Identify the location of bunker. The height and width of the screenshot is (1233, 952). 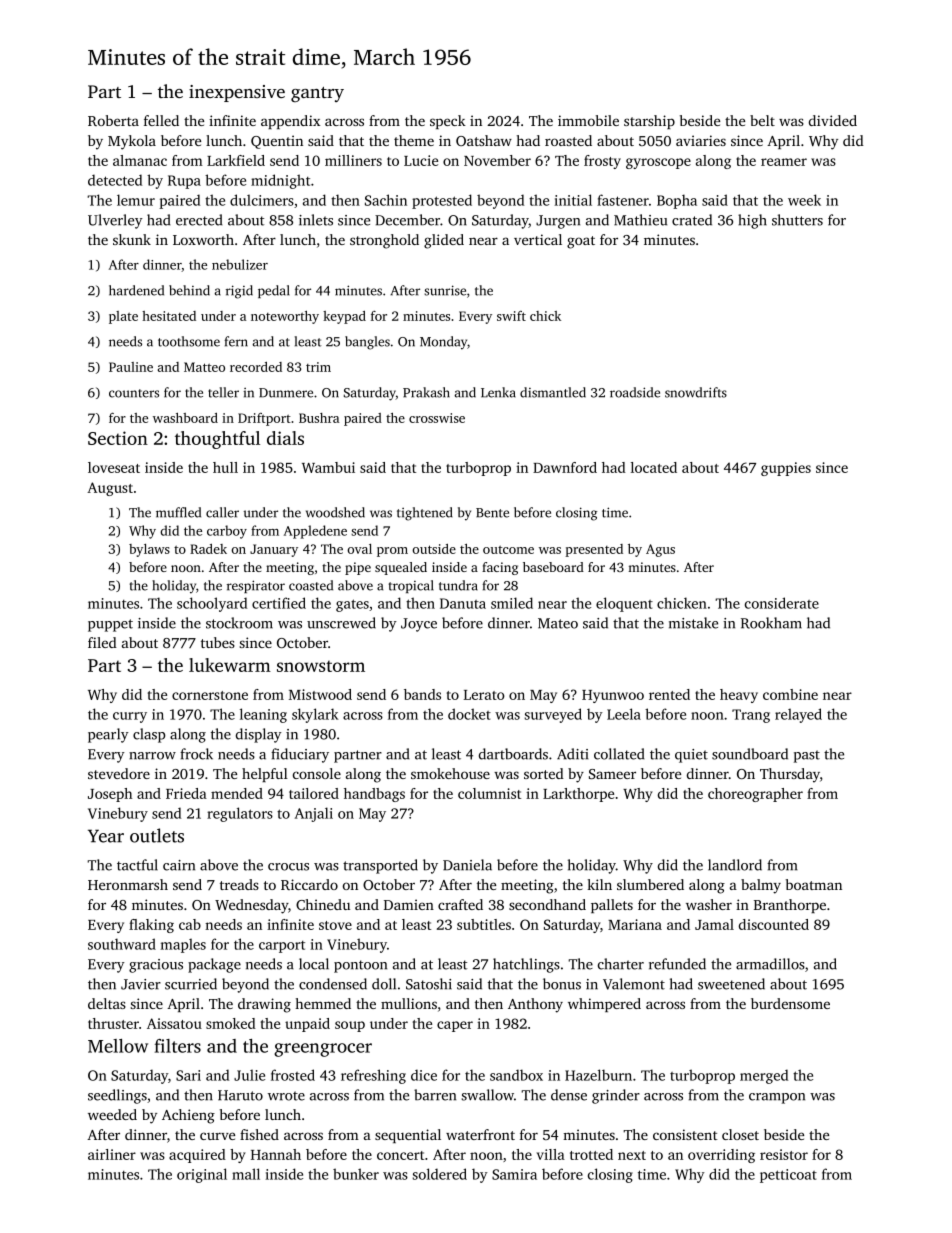
(356, 1174).
